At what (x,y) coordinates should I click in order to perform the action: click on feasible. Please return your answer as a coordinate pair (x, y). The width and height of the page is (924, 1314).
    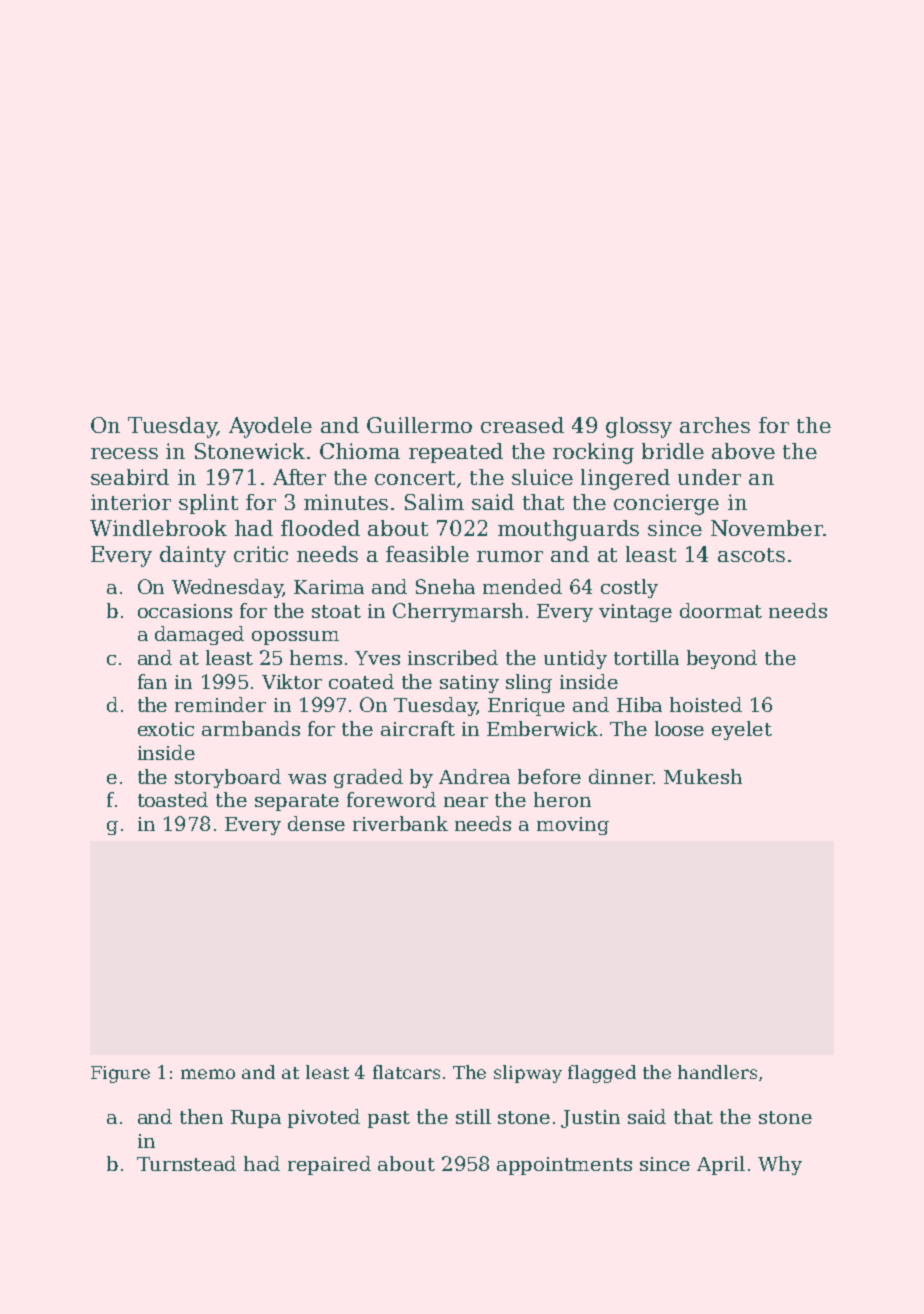
    Looking at the image, I should click on (427, 554).
